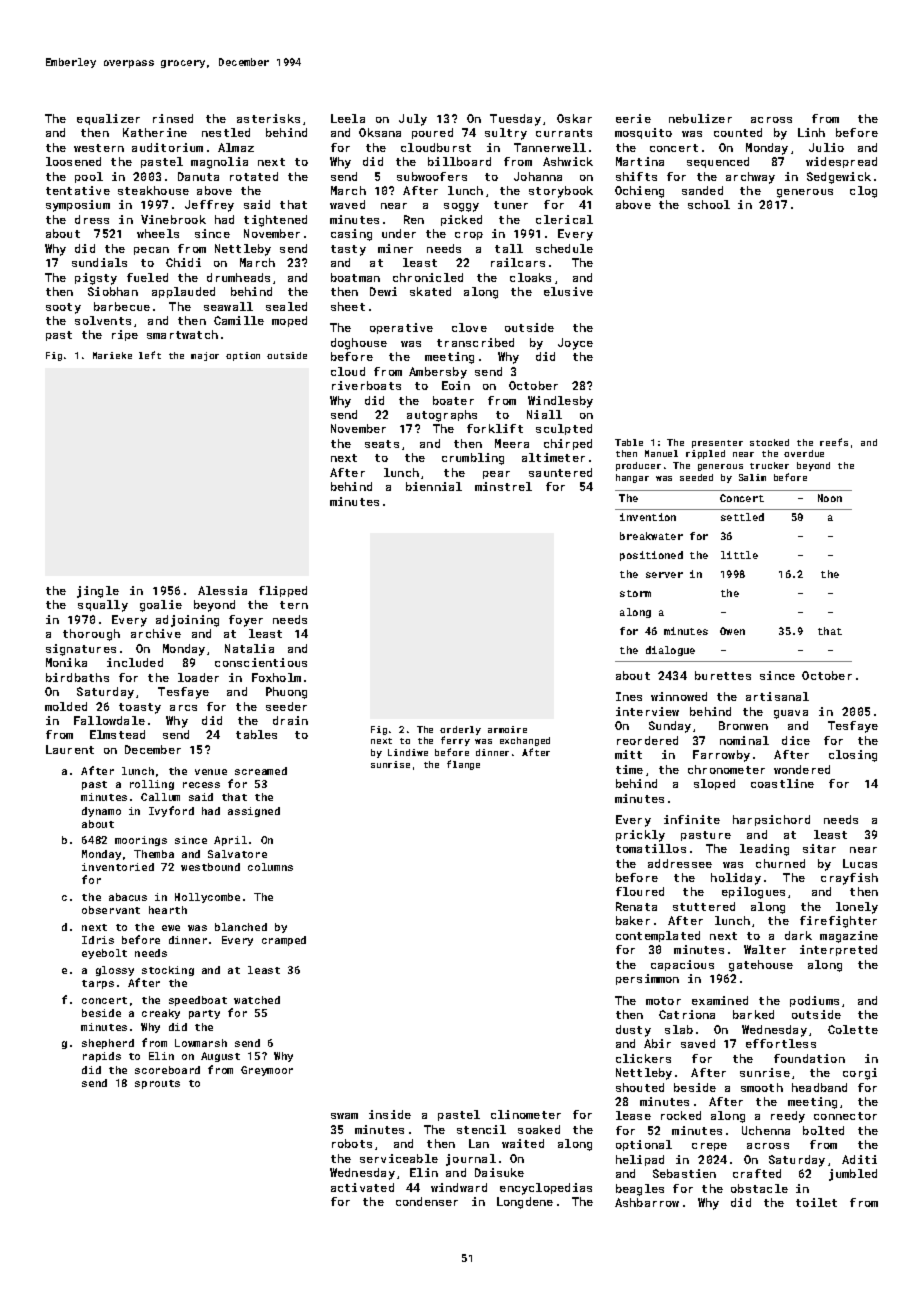 The image size is (924, 1308). I want to click on Julio, so click(826, 147).
